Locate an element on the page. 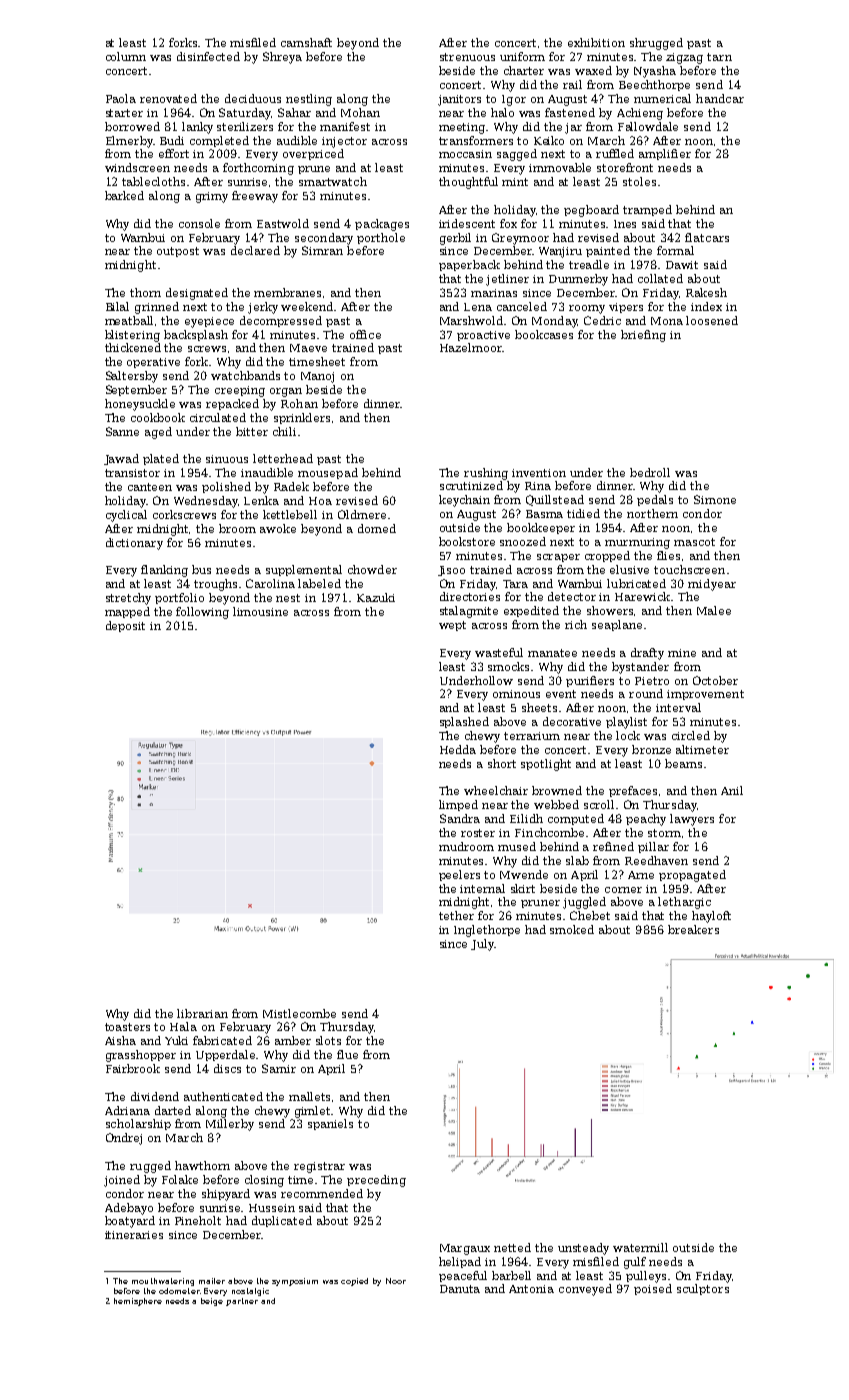  troughs is located at coordinates (215, 585).
